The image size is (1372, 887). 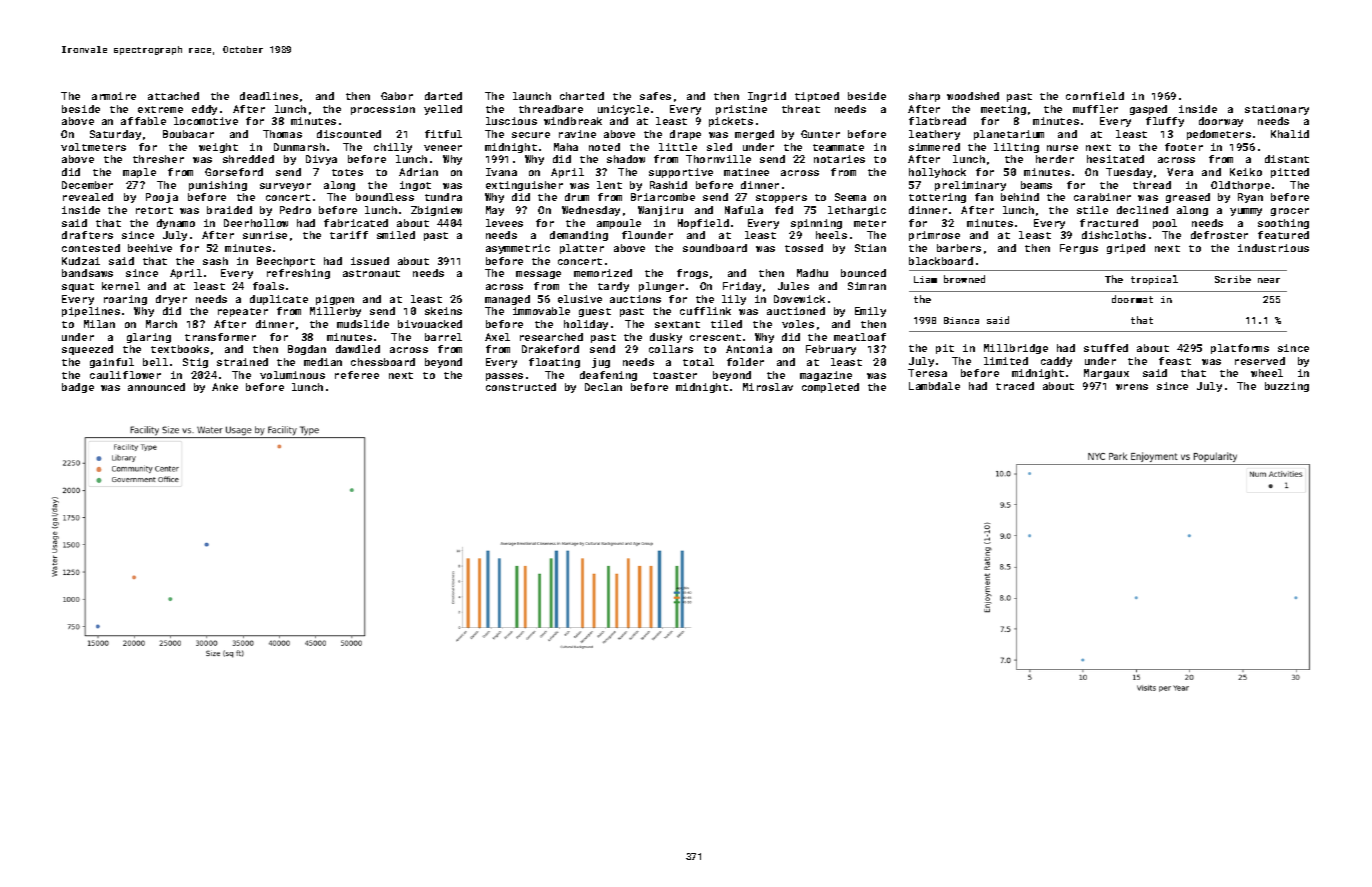 What do you see at coordinates (1219, 235) in the screenshot?
I see `defroster` at bounding box center [1219, 235].
